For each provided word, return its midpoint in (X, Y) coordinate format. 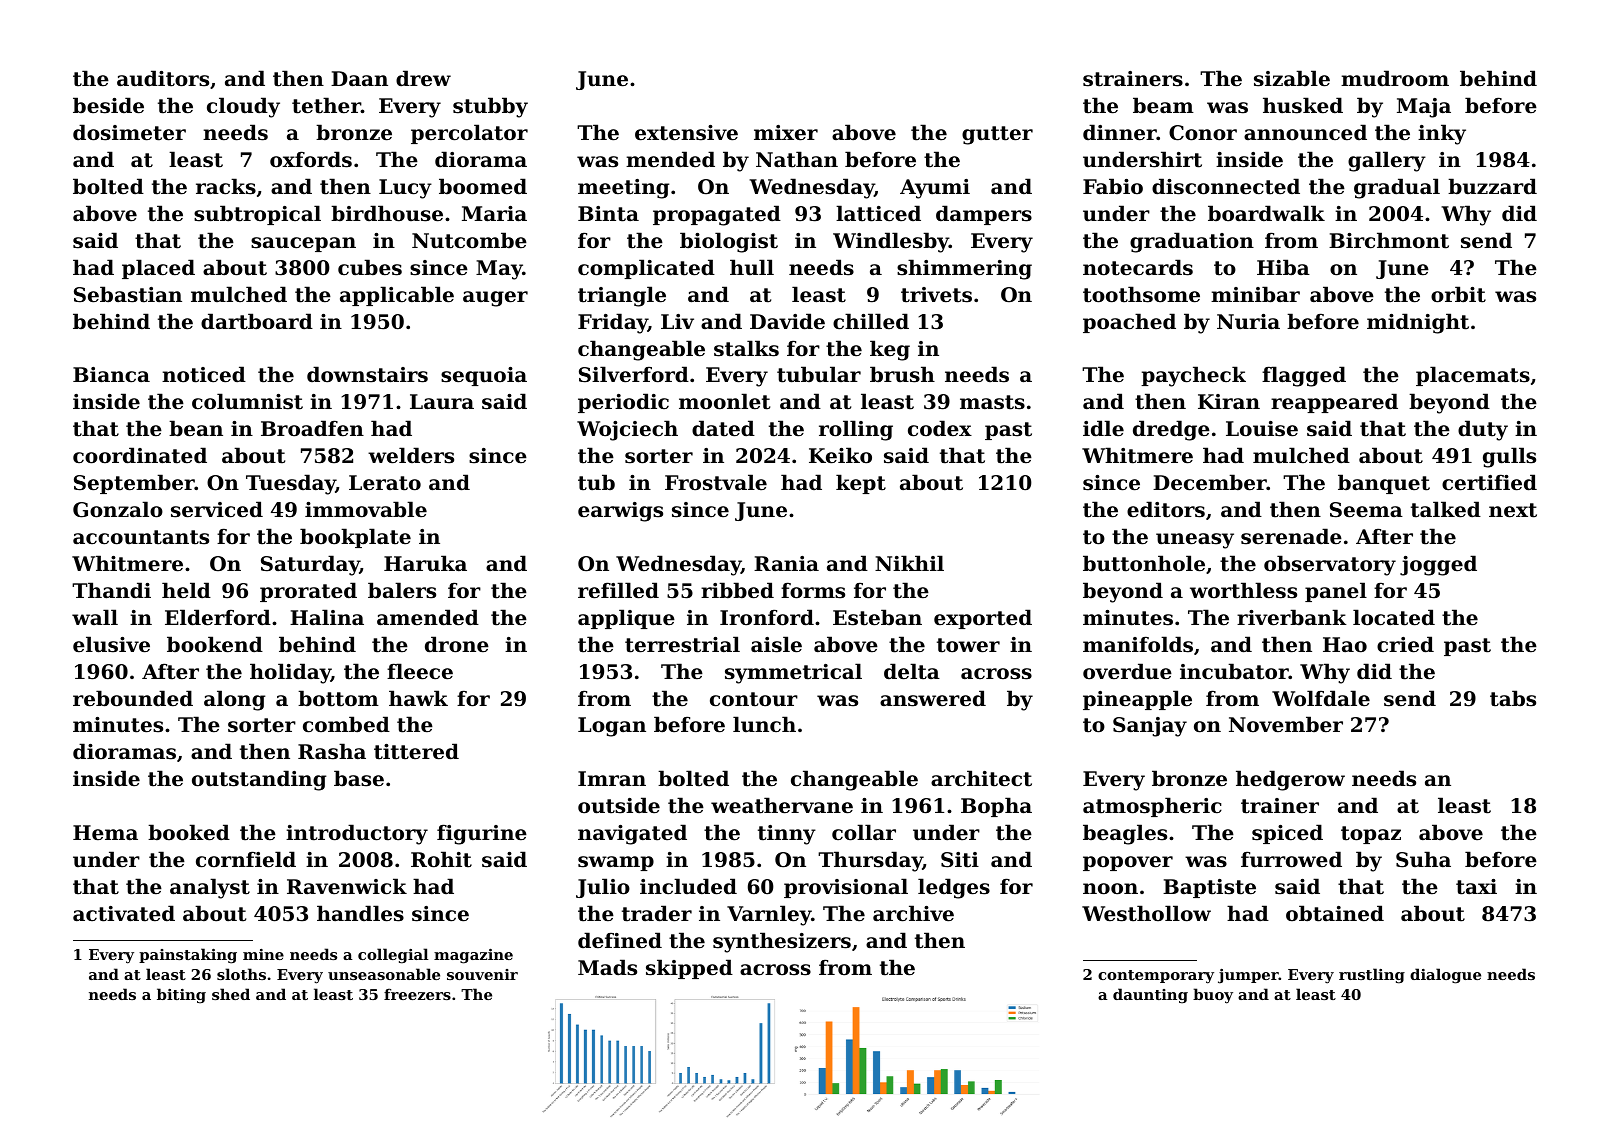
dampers (984, 215)
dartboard (257, 321)
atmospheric (1152, 807)
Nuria (1248, 322)
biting (181, 996)
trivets (936, 295)
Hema (105, 833)
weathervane (782, 805)
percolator (469, 134)
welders (411, 455)
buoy (1213, 996)
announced (1305, 132)
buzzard (1492, 186)
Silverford (634, 374)
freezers (417, 994)
